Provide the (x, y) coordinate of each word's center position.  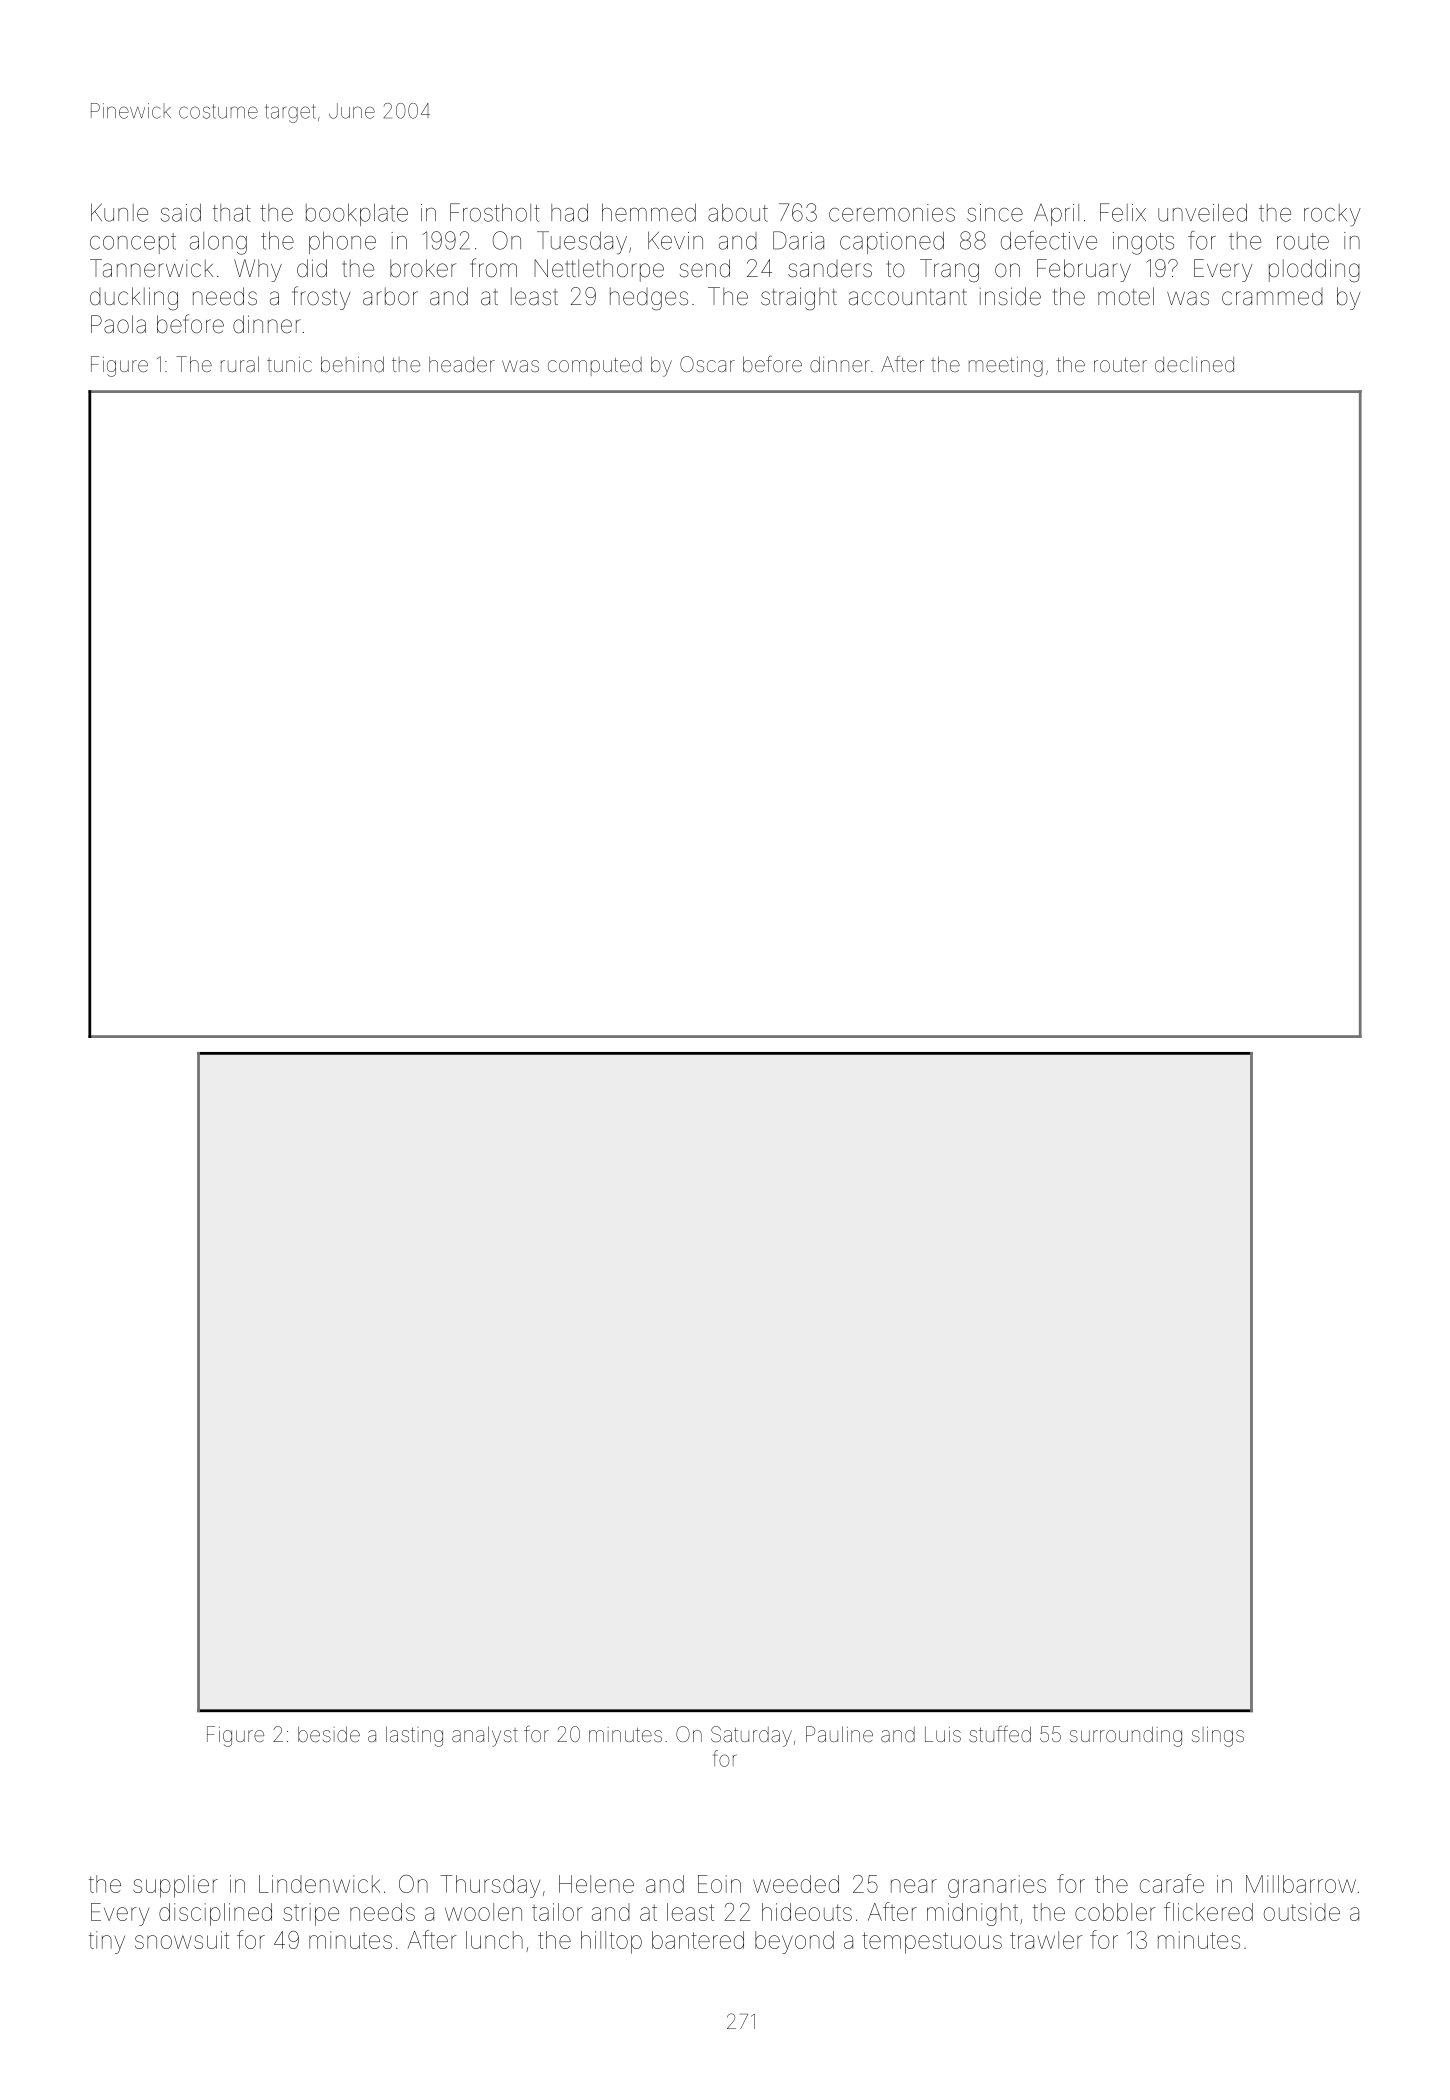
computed (595, 366)
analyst (485, 1736)
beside (329, 1734)
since (995, 213)
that (232, 213)
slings (1218, 1737)
